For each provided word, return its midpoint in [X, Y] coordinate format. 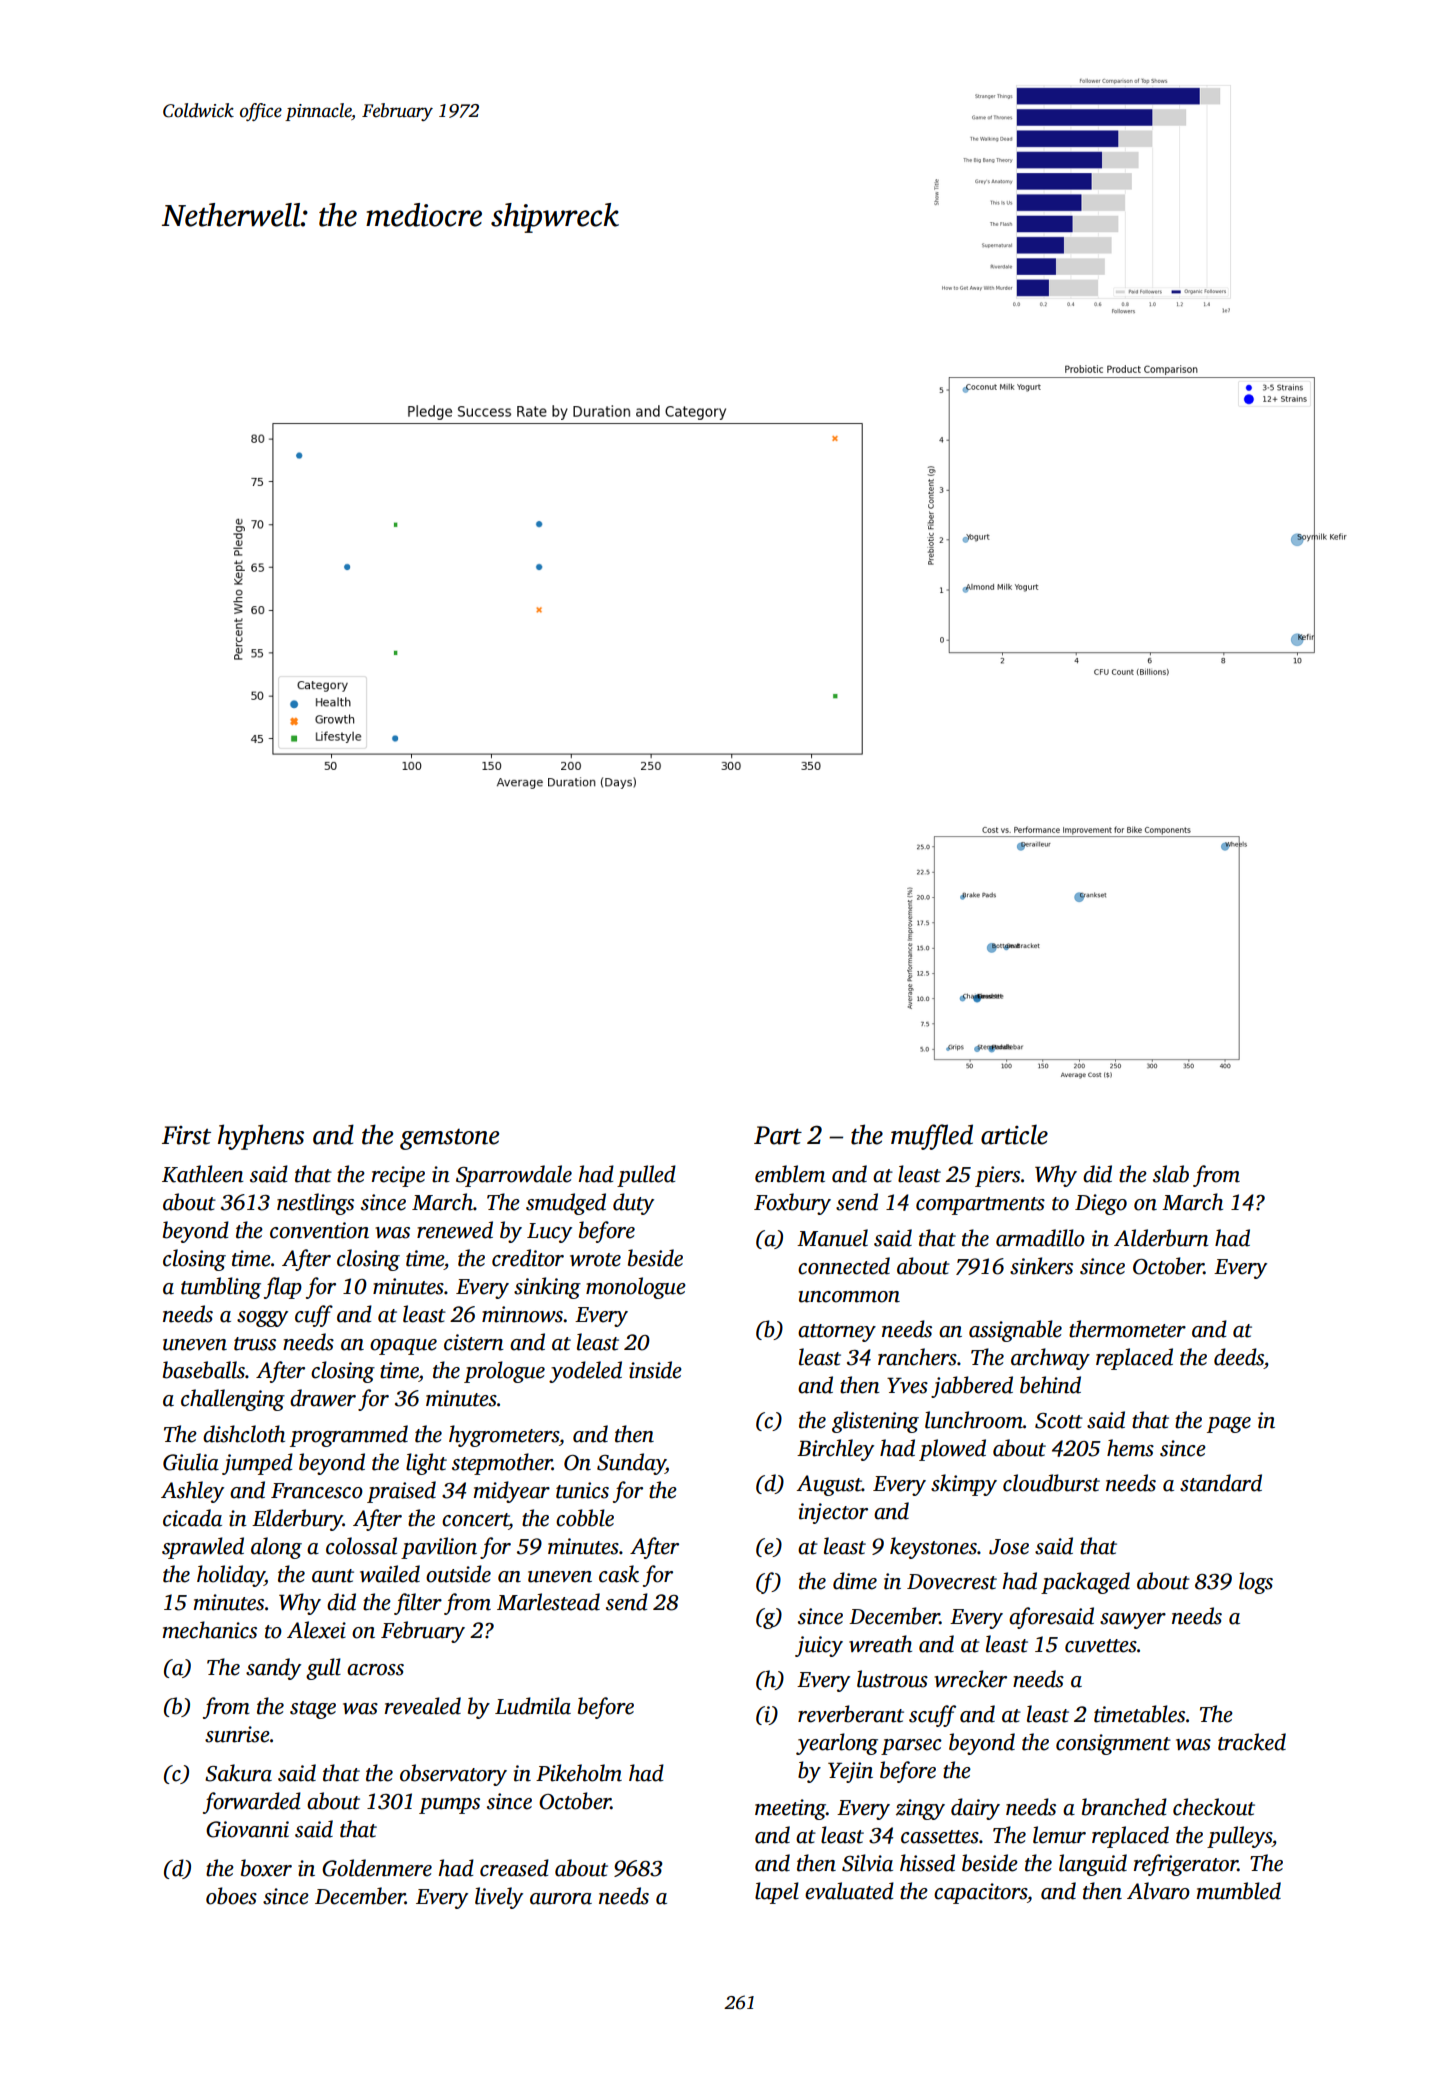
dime [855, 1581]
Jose [1009, 1547]
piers [997, 1176]
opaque [403, 1347]
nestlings [315, 1204]
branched [1124, 1807]
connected [844, 1266]
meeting [790, 1809]
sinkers [1041, 1266]
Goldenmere [377, 1868]
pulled [646, 1176]
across [375, 1670]
